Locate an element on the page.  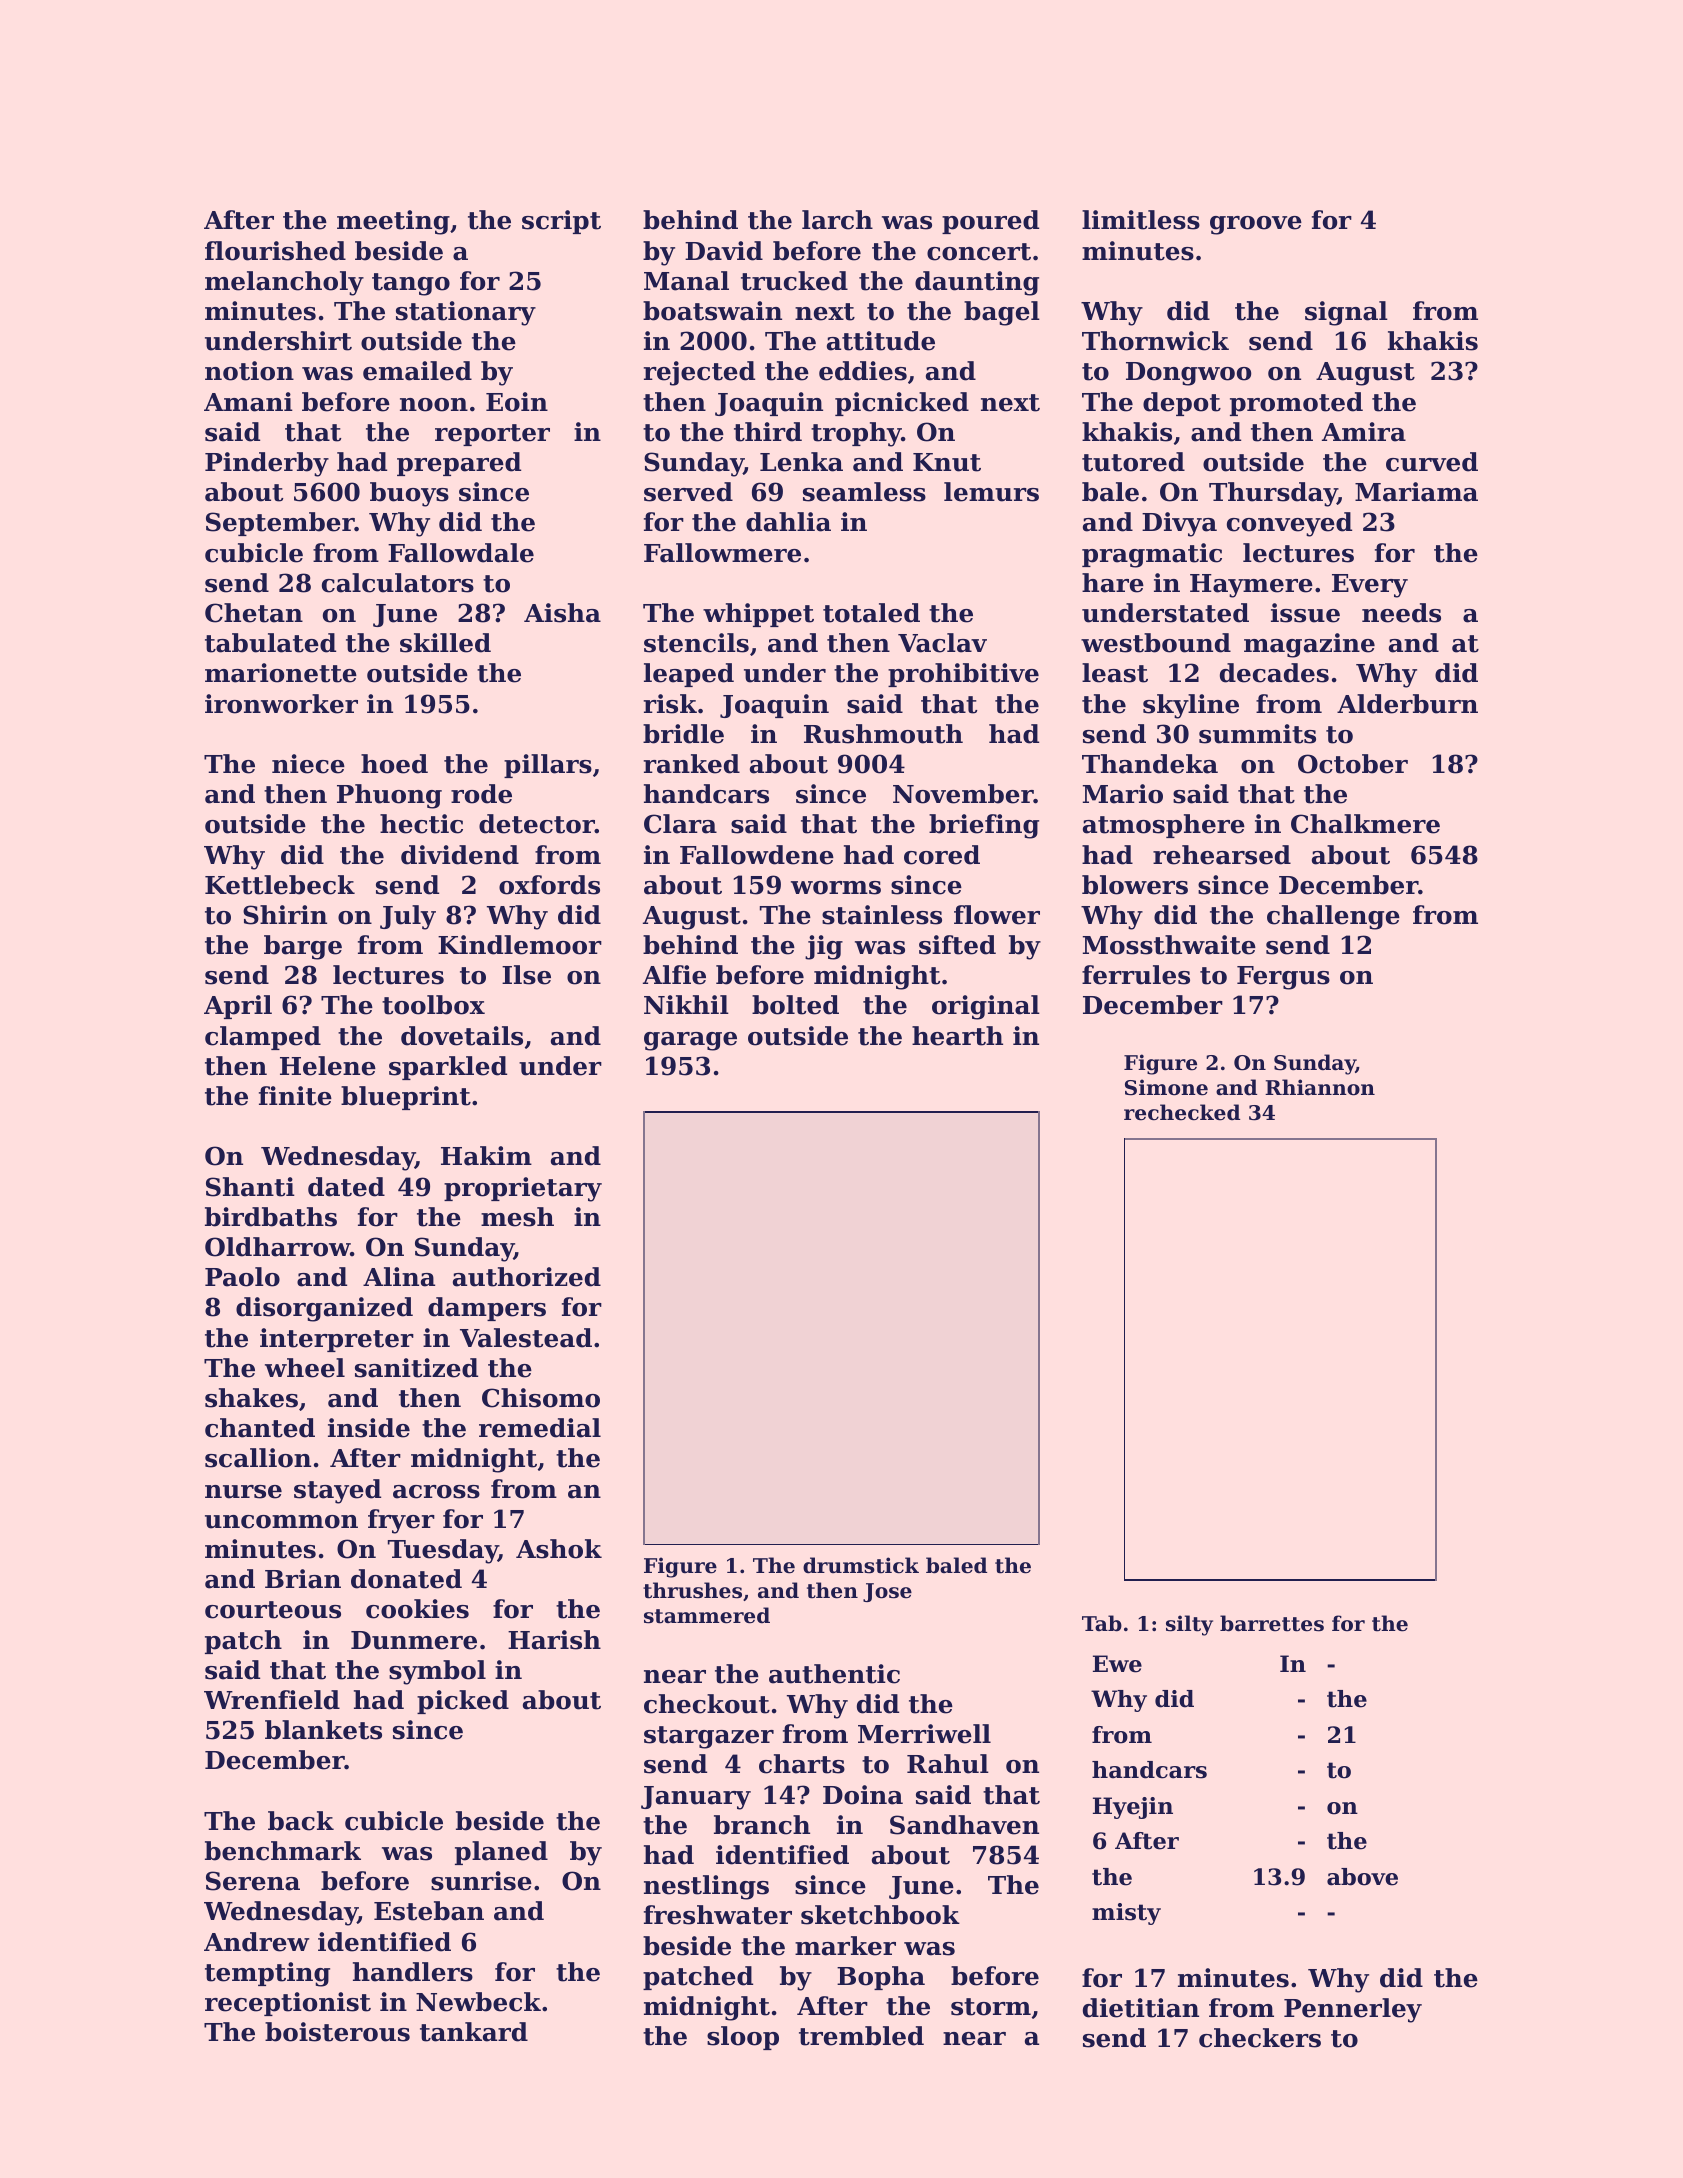
Fallowdene is located at coordinates (757, 855).
